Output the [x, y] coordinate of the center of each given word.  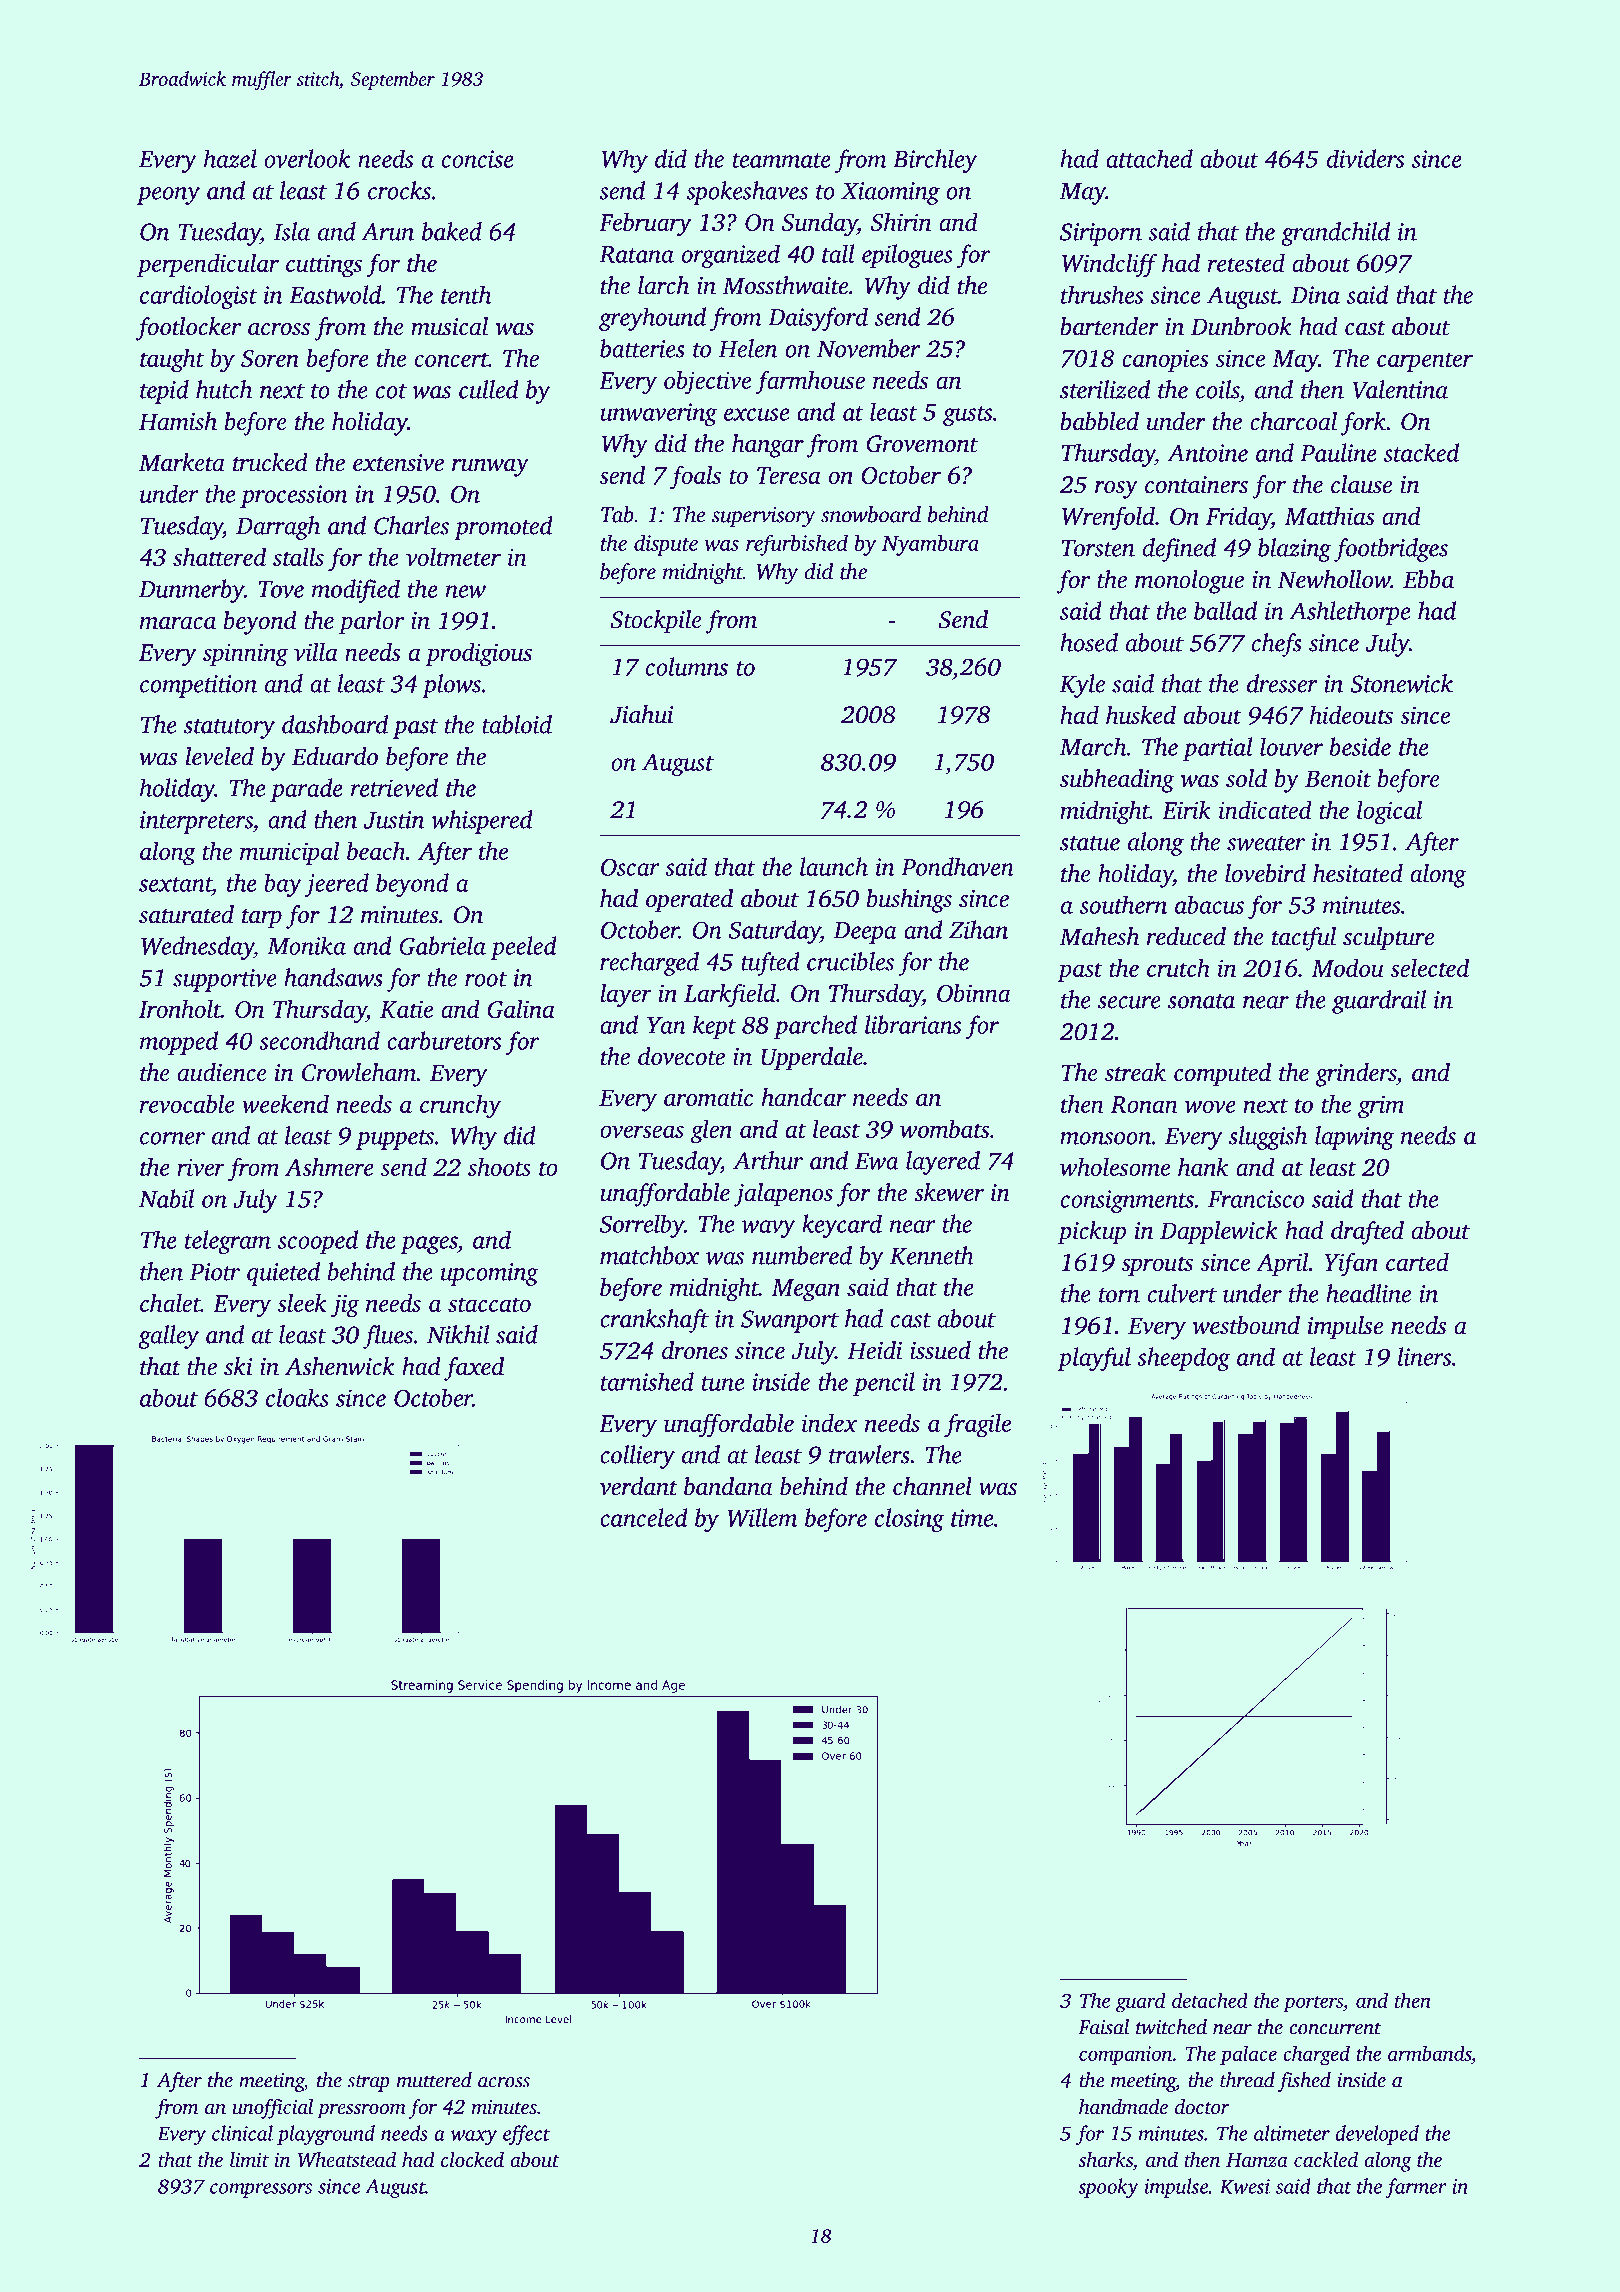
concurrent [1335, 2028]
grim [1381, 1107]
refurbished [797, 545]
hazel [230, 158]
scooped [318, 1242]
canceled [644, 1517]
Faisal [1103, 2027]
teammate [782, 160]
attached [1149, 158]
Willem [762, 1517]
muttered [434, 2080]
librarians [913, 1024]
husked [1141, 714]
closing [909, 1520]
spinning [245, 655]
